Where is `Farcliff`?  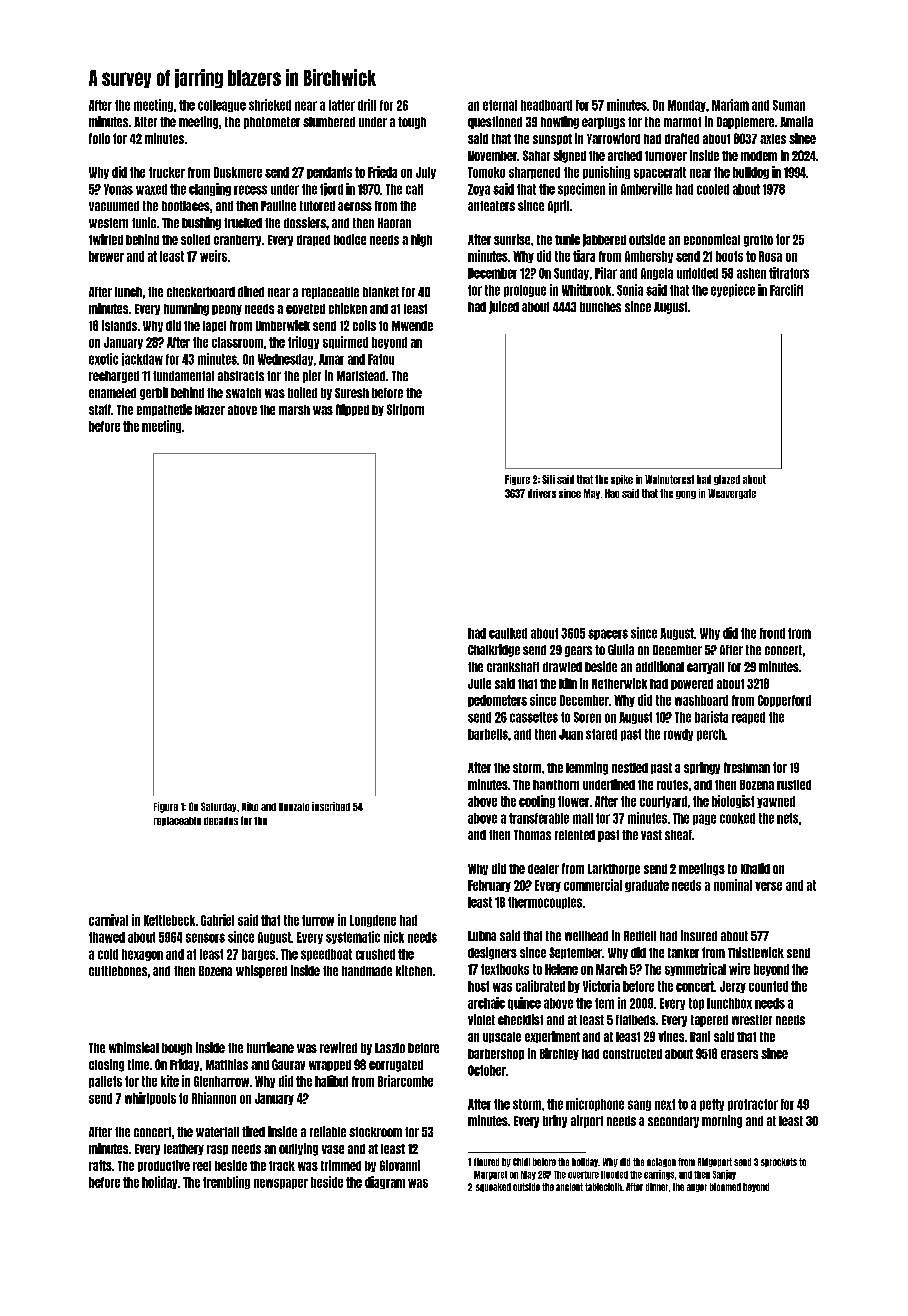
Farcliff is located at coordinates (786, 290).
